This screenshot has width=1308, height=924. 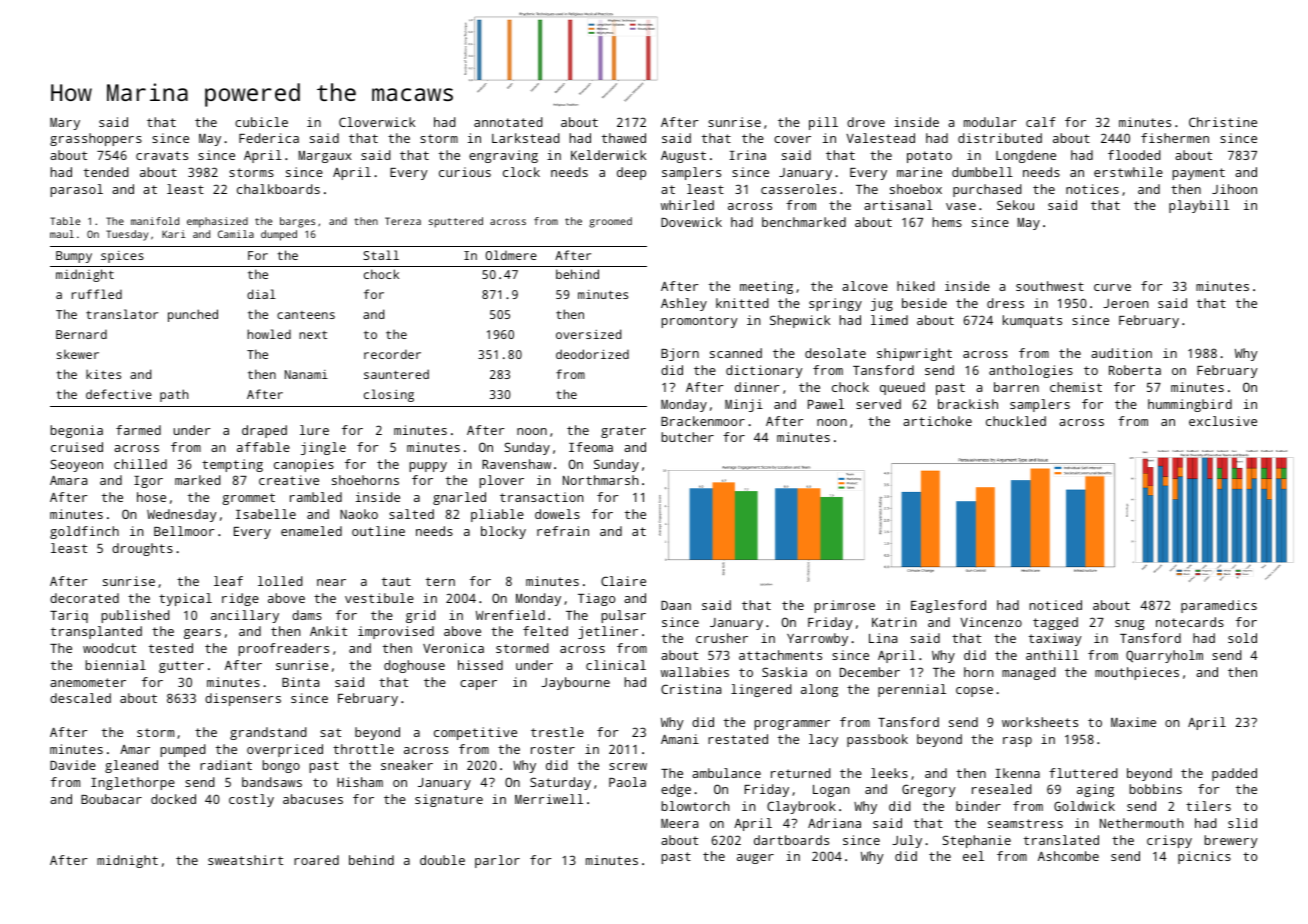 What do you see at coordinates (261, 122) in the screenshot?
I see `cubicle` at bounding box center [261, 122].
